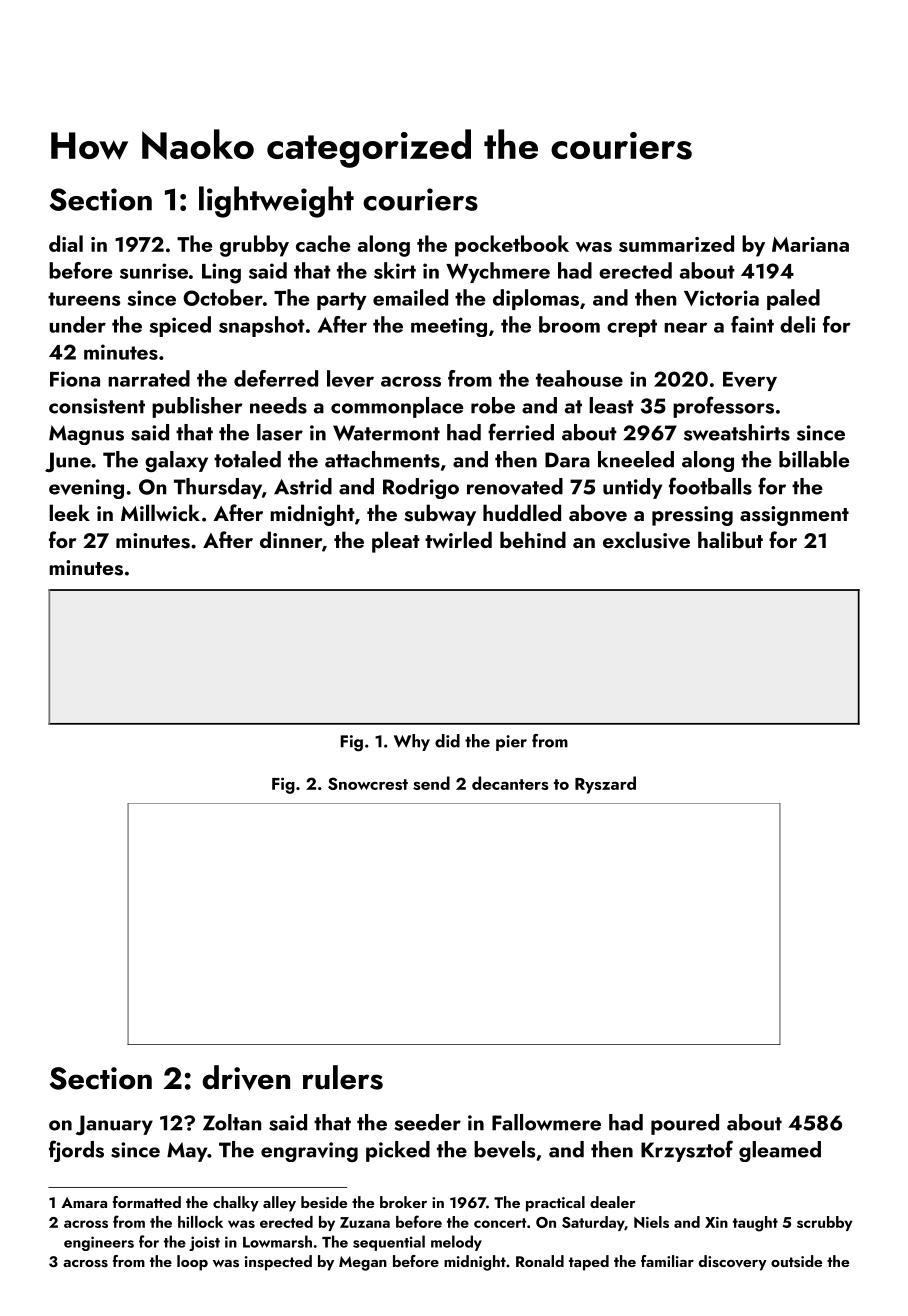 The height and width of the screenshot is (1316, 908). What do you see at coordinates (431, 783) in the screenshot?
I see `send` at bounding box center [431, 783].
